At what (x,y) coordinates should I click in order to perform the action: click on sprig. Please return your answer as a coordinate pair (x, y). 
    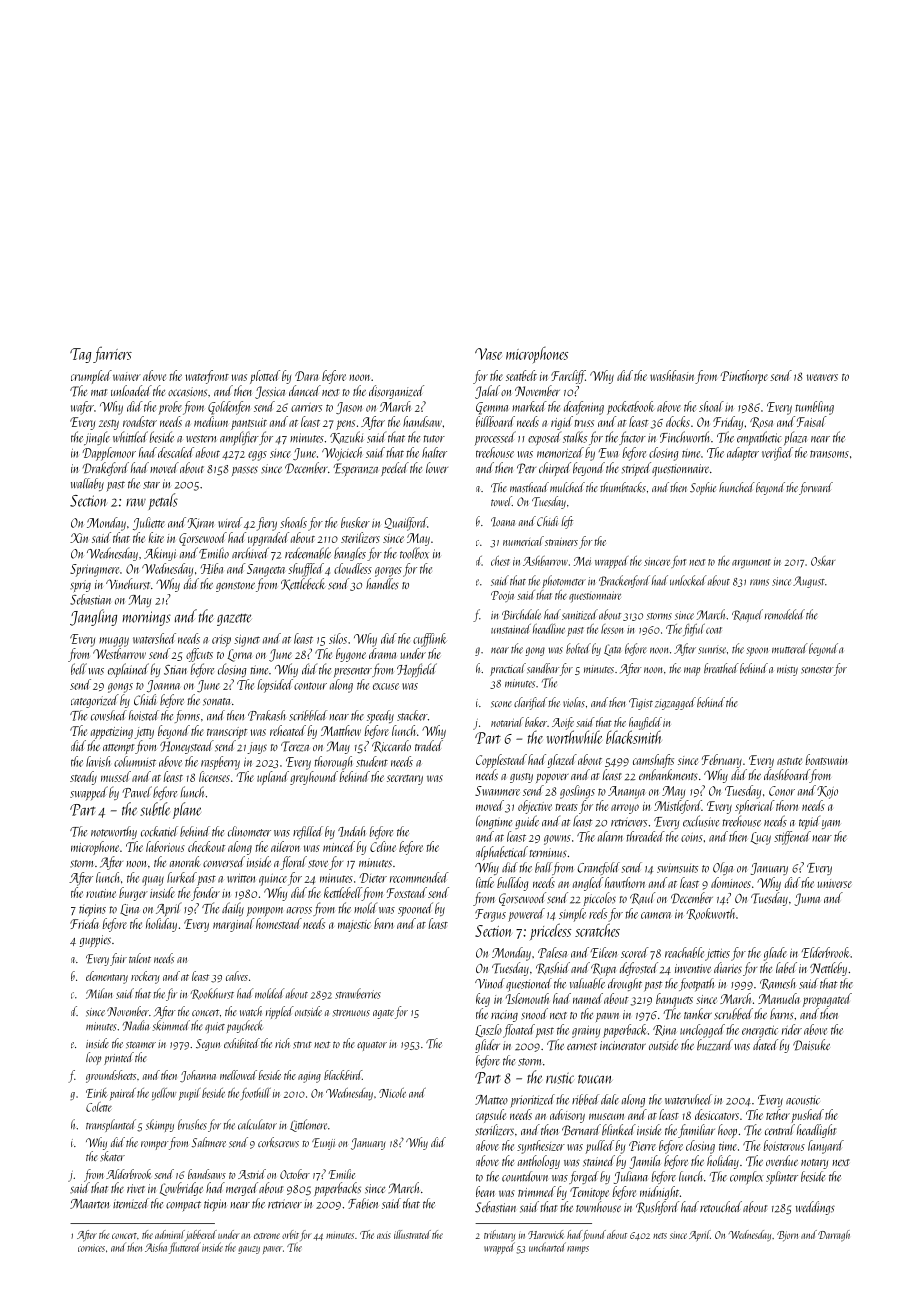
    Looking at the image, I should click on (80, 586).
